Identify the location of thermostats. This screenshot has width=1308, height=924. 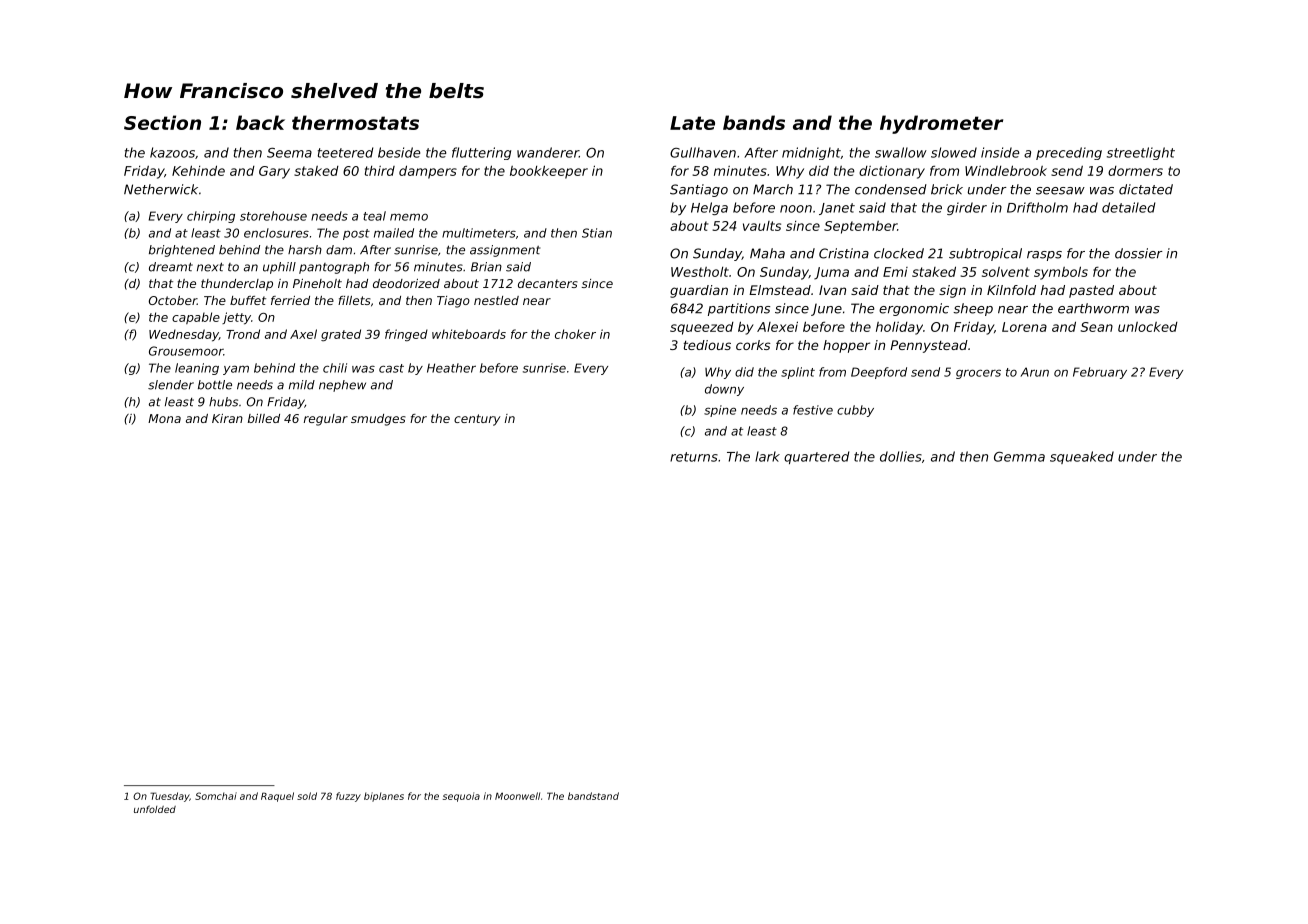
(355, 122).
